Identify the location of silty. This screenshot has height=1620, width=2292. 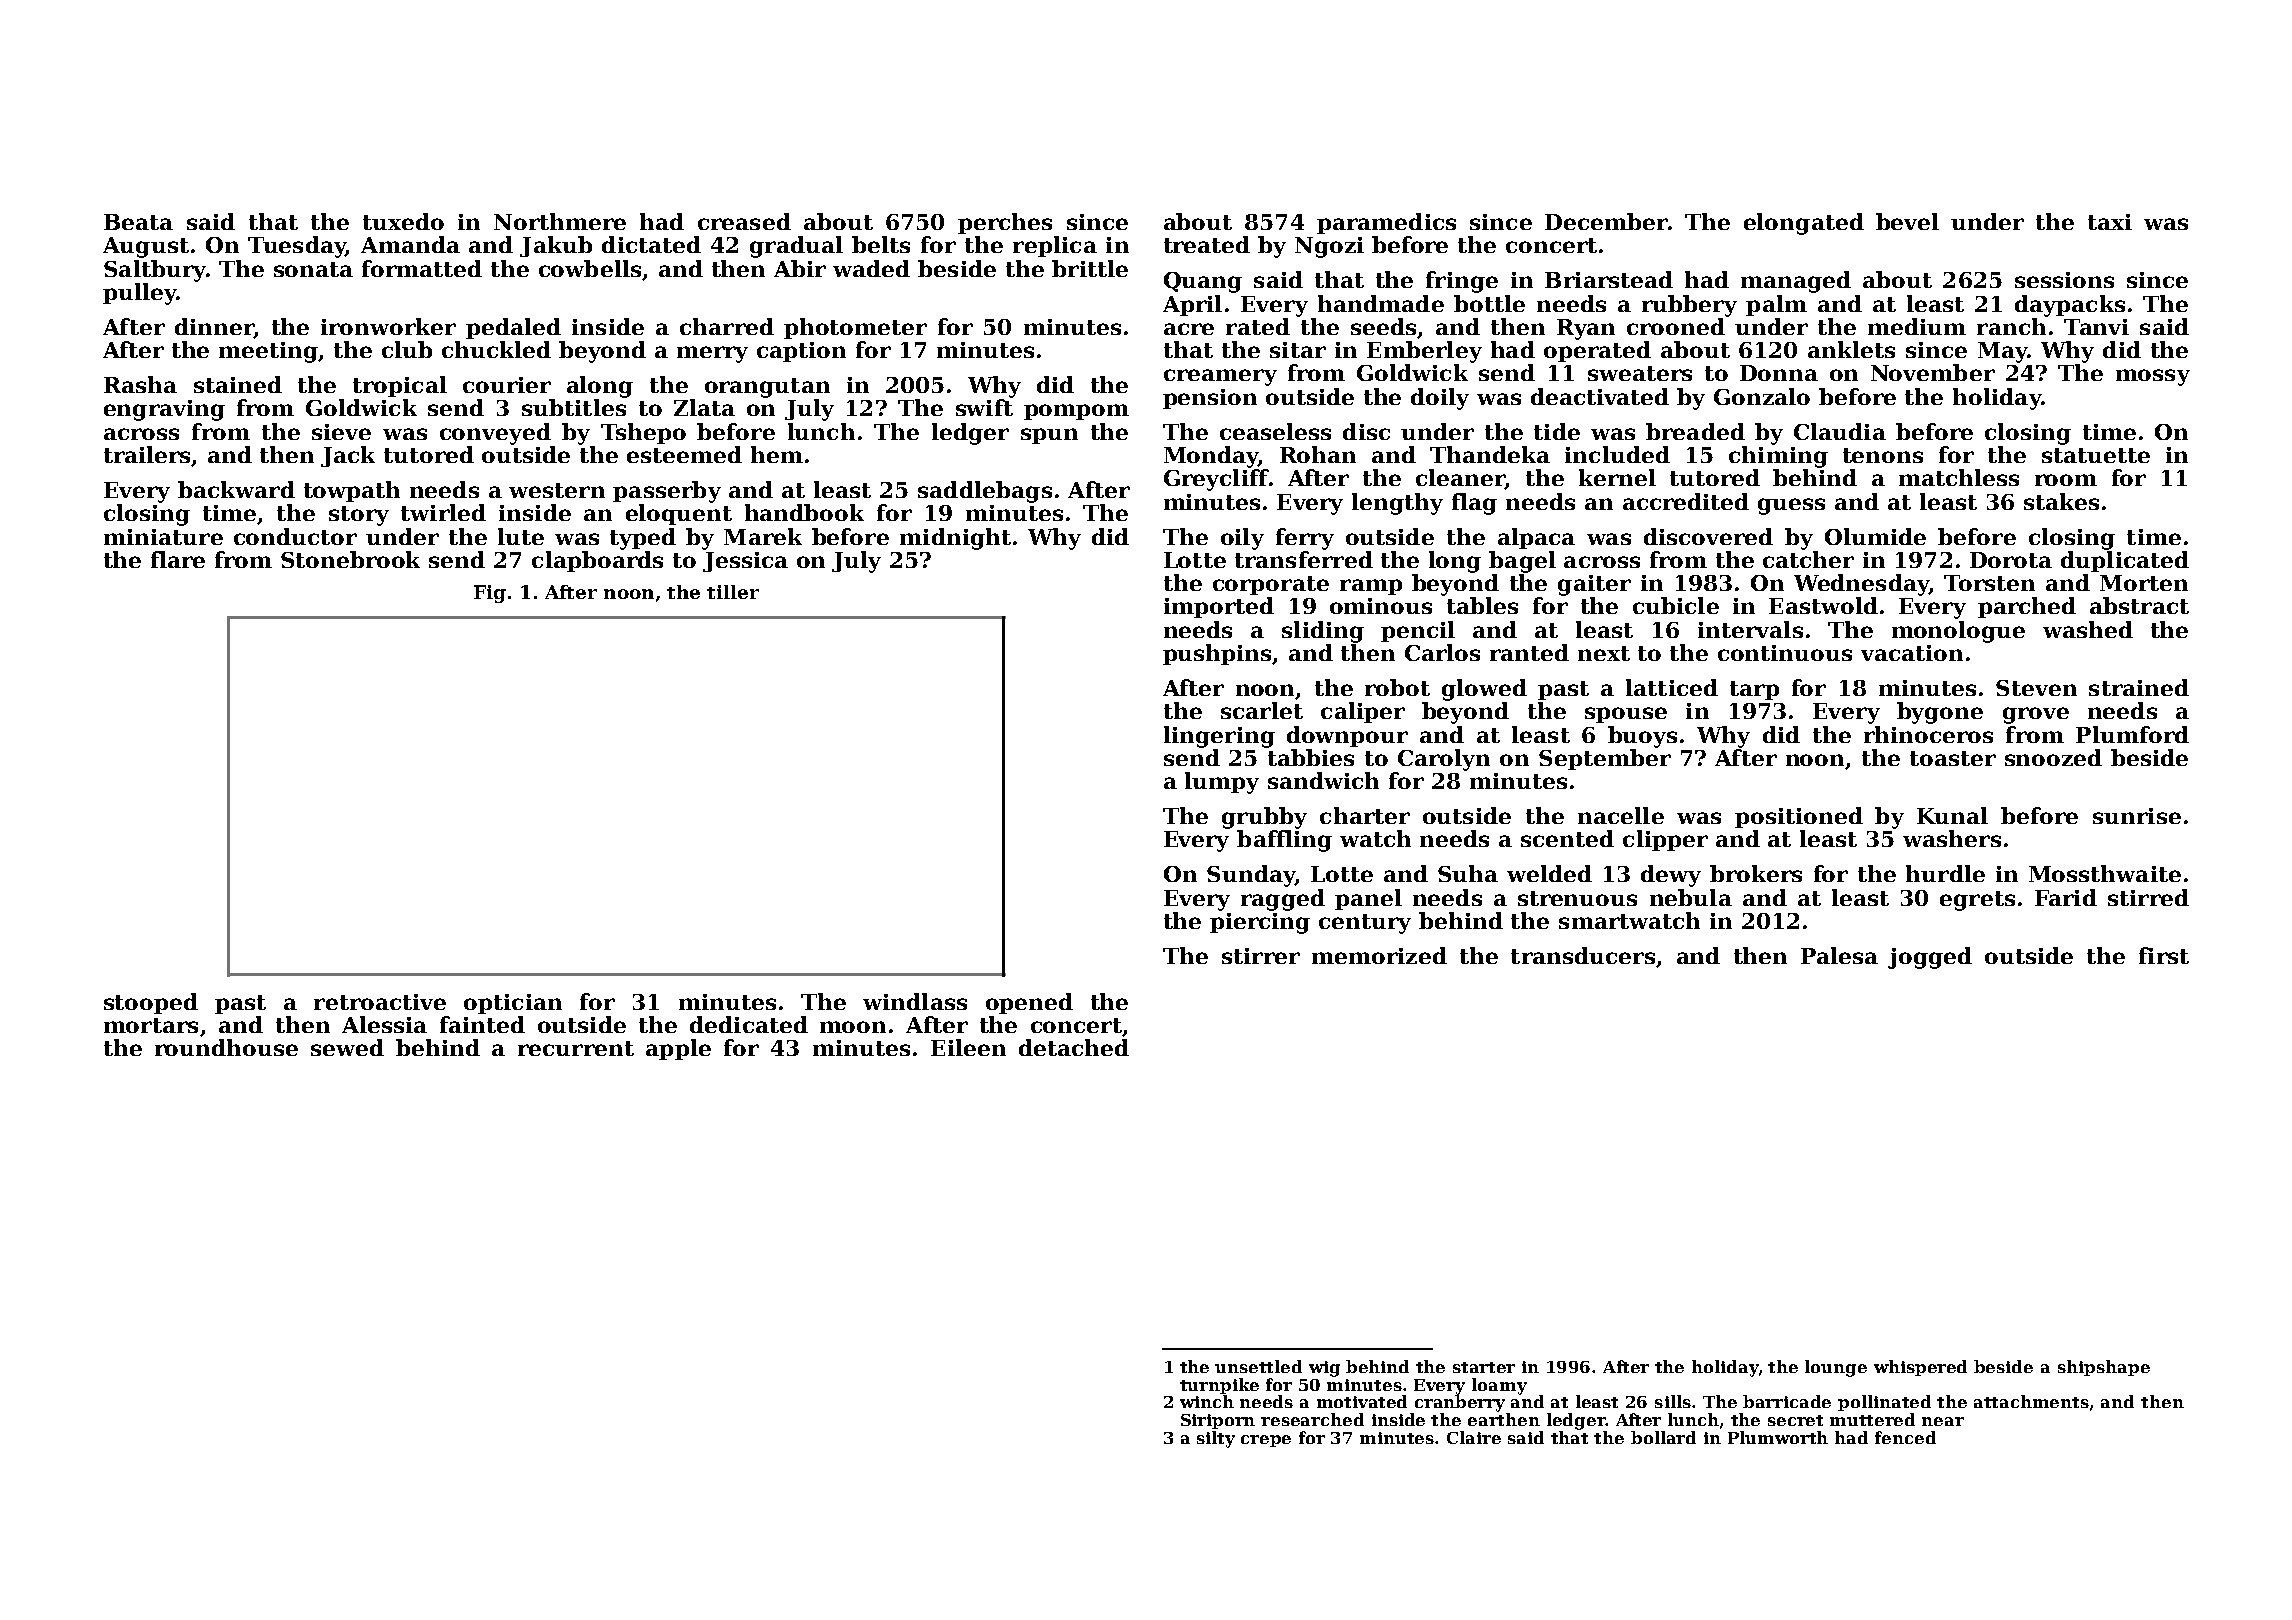
(1216, 1439).
